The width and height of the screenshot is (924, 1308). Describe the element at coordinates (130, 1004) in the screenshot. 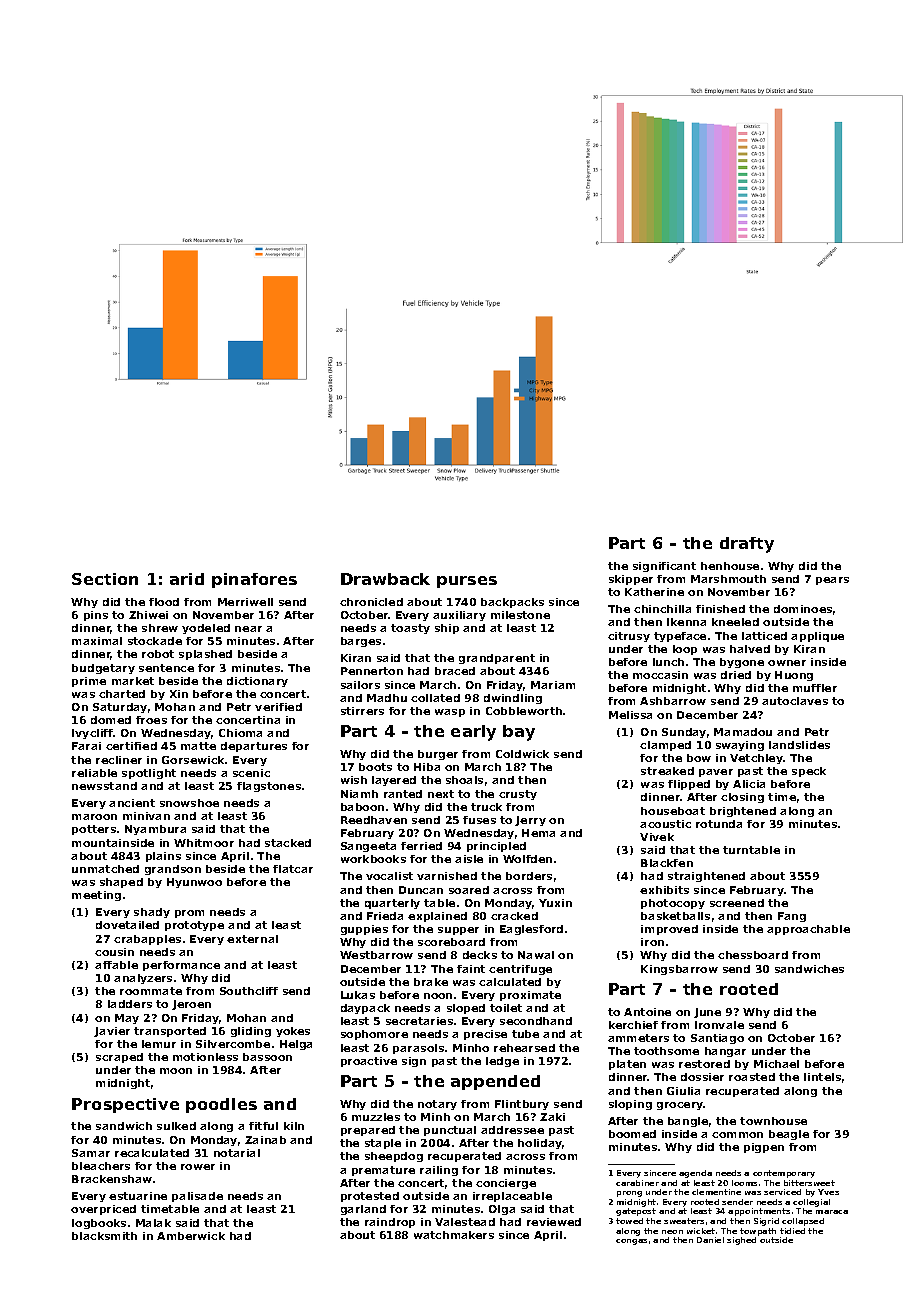

I see `ladders` at that location.
